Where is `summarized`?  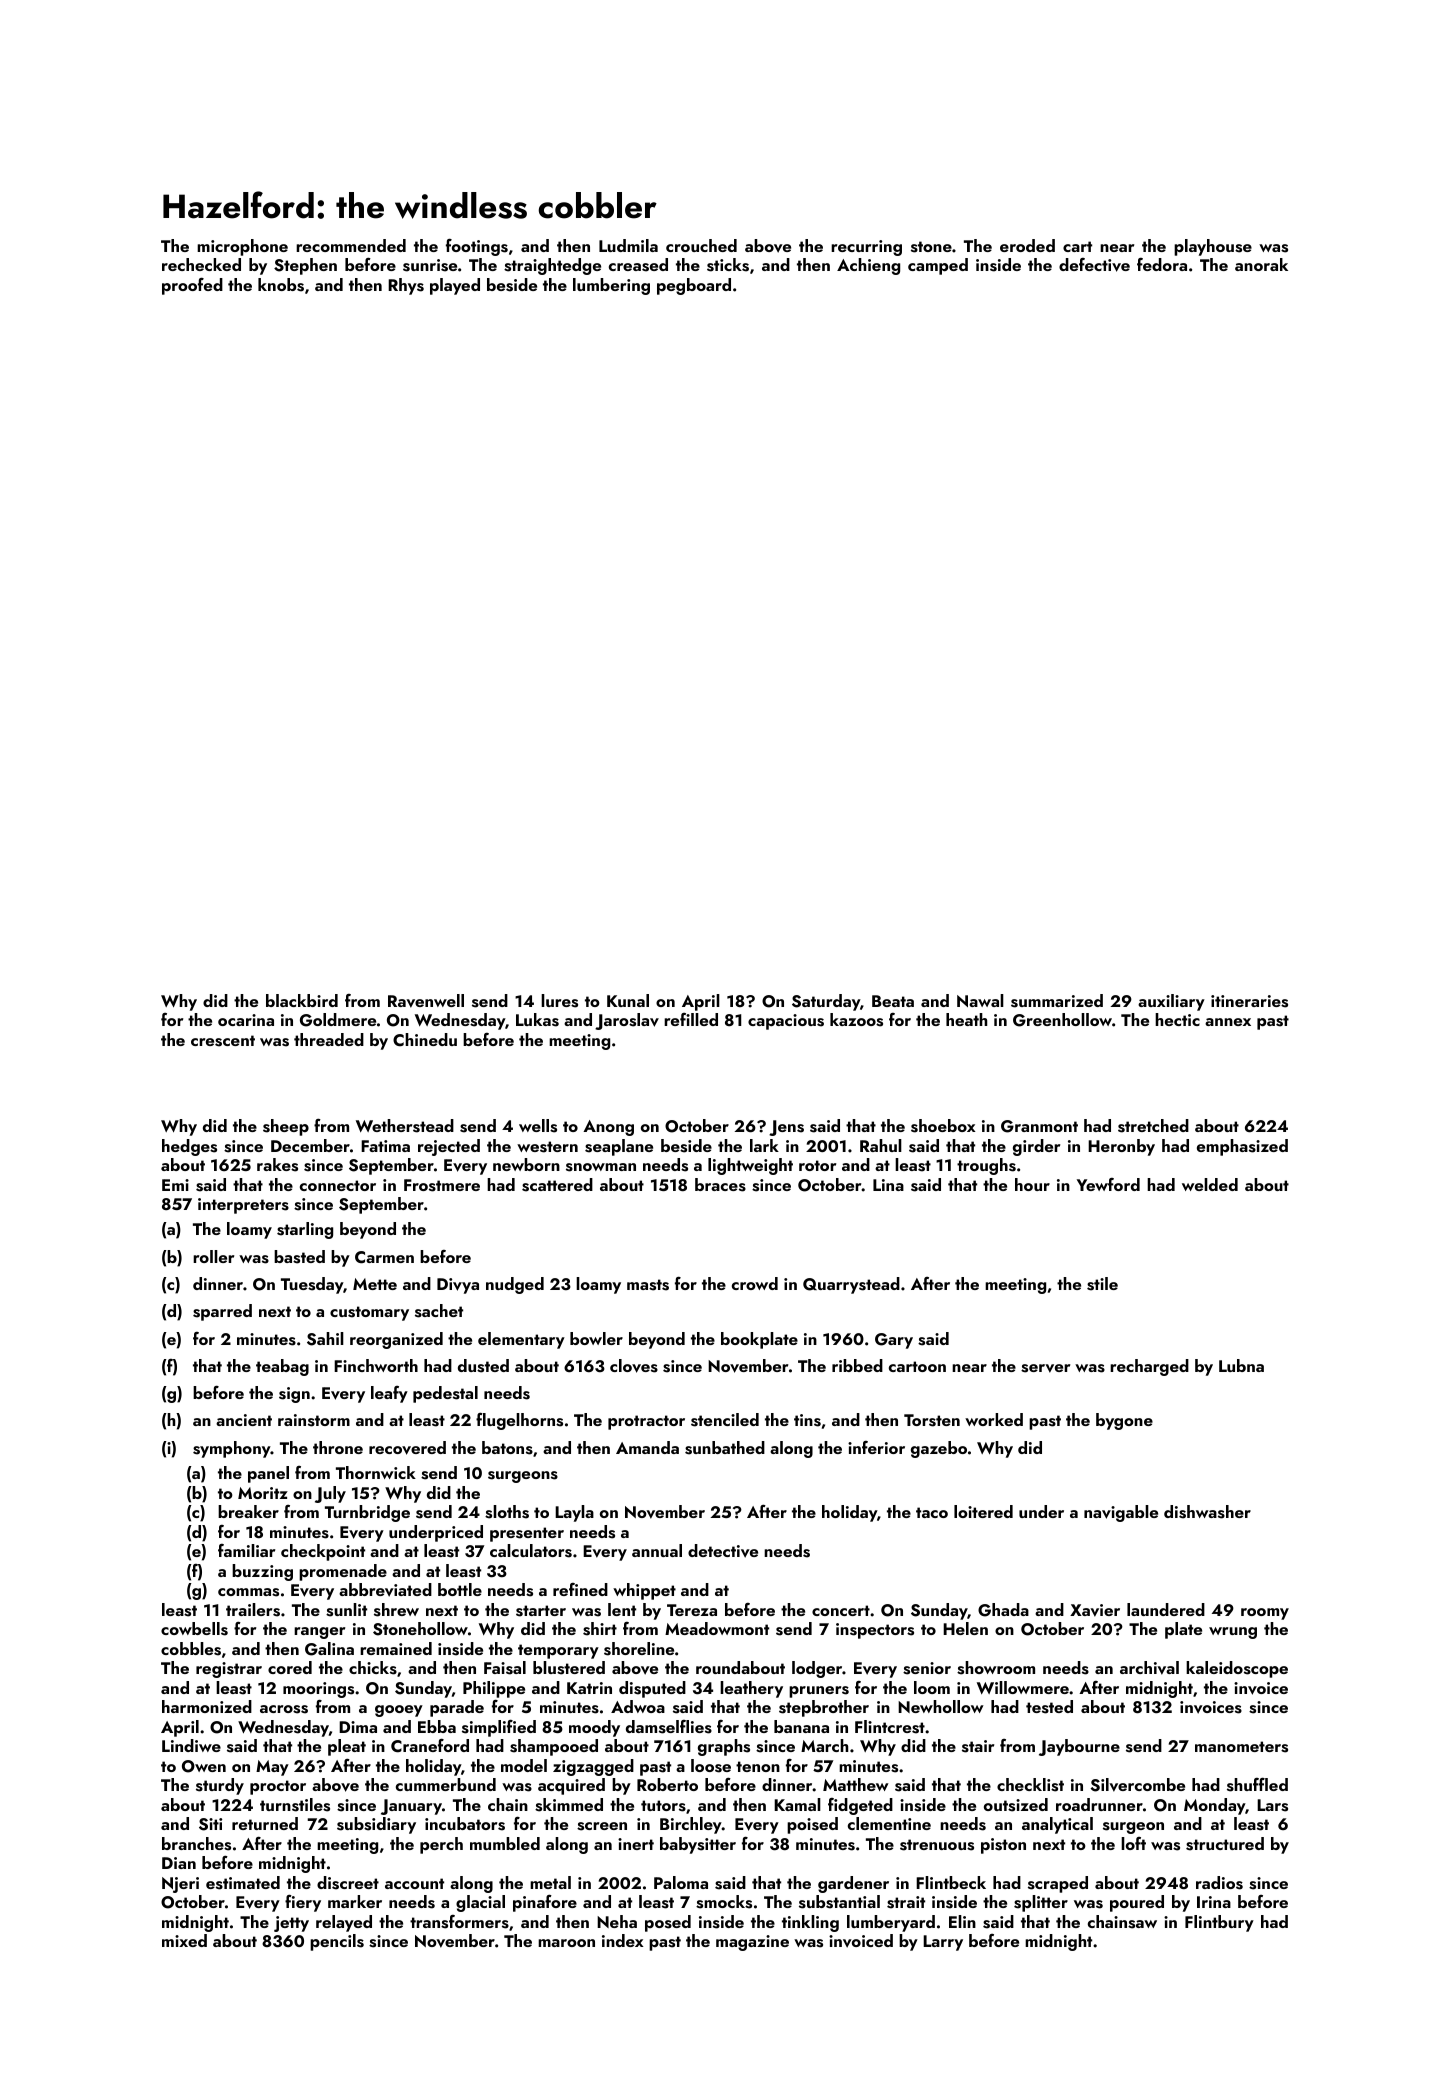 summarized is located at coordinates (1057, 1001).
